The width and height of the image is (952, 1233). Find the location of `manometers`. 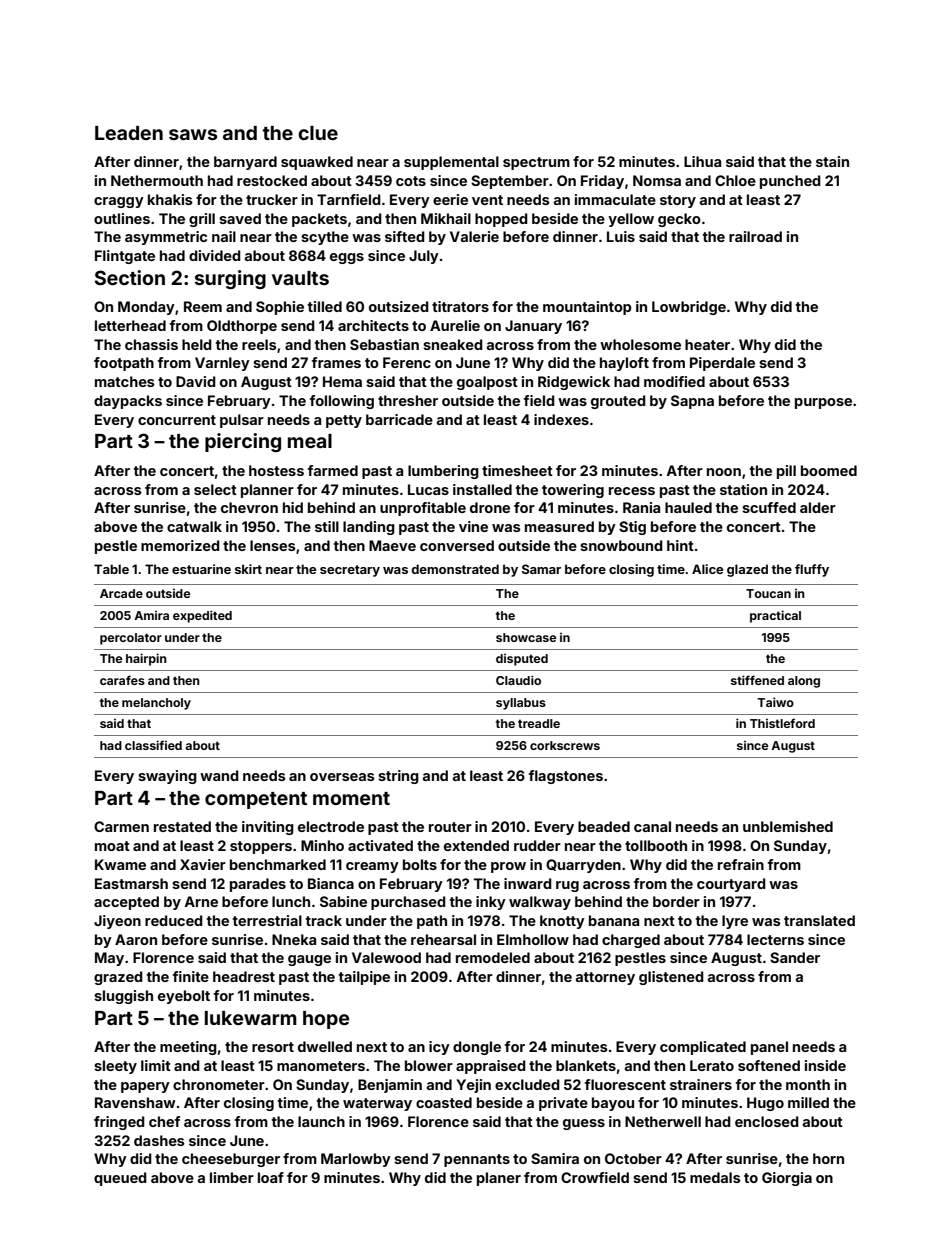

manometers is located at coordinates (321, 1066).
